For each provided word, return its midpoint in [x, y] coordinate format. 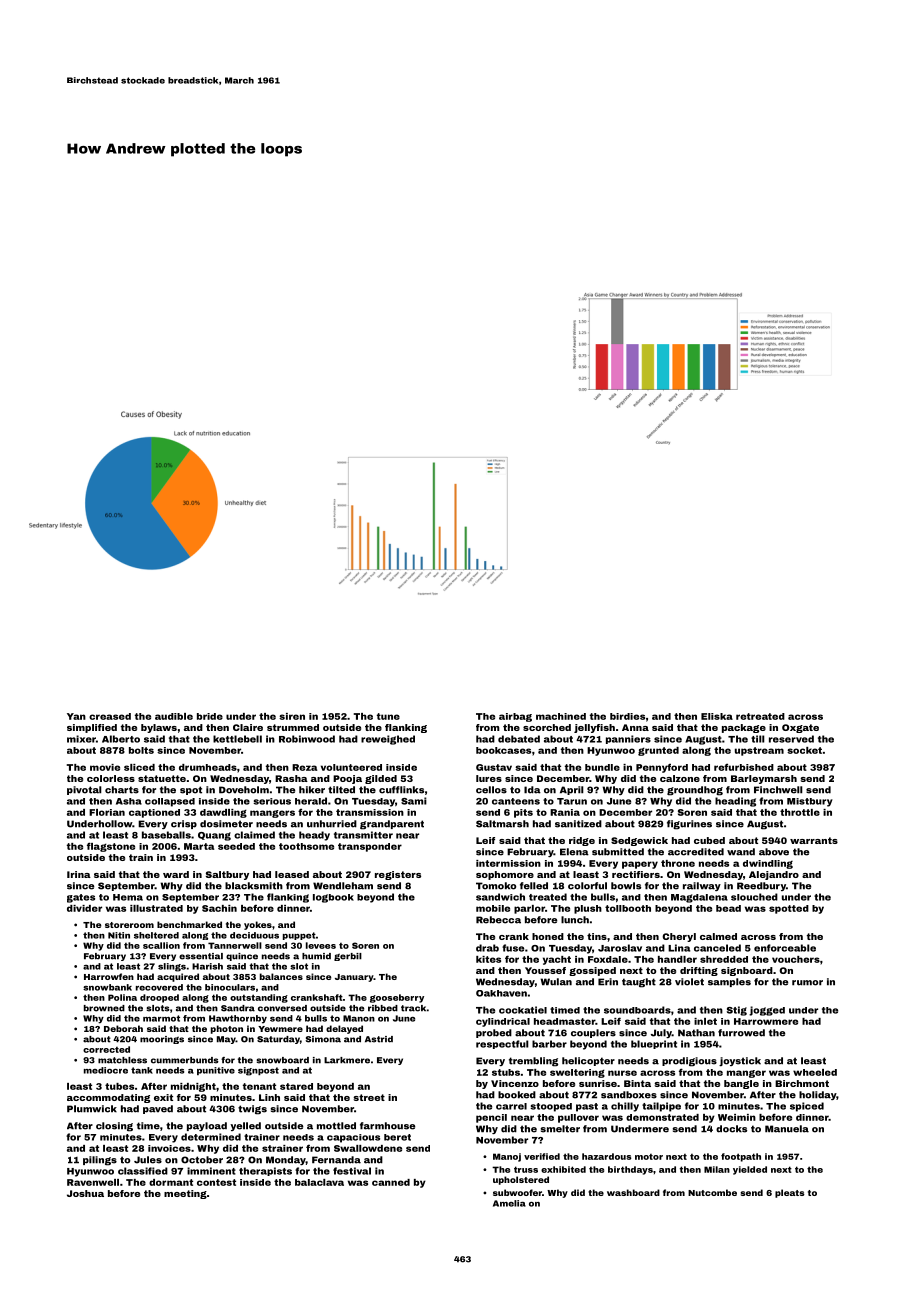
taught [639, 983]
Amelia [509, 1203]
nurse [622, 1073]
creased [110, 716]
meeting [185, 1194]
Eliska [717, 716]
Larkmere [347, 1060]
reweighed [388, 740]
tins [597, 936]
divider [84, 908]
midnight [193, 1087]
